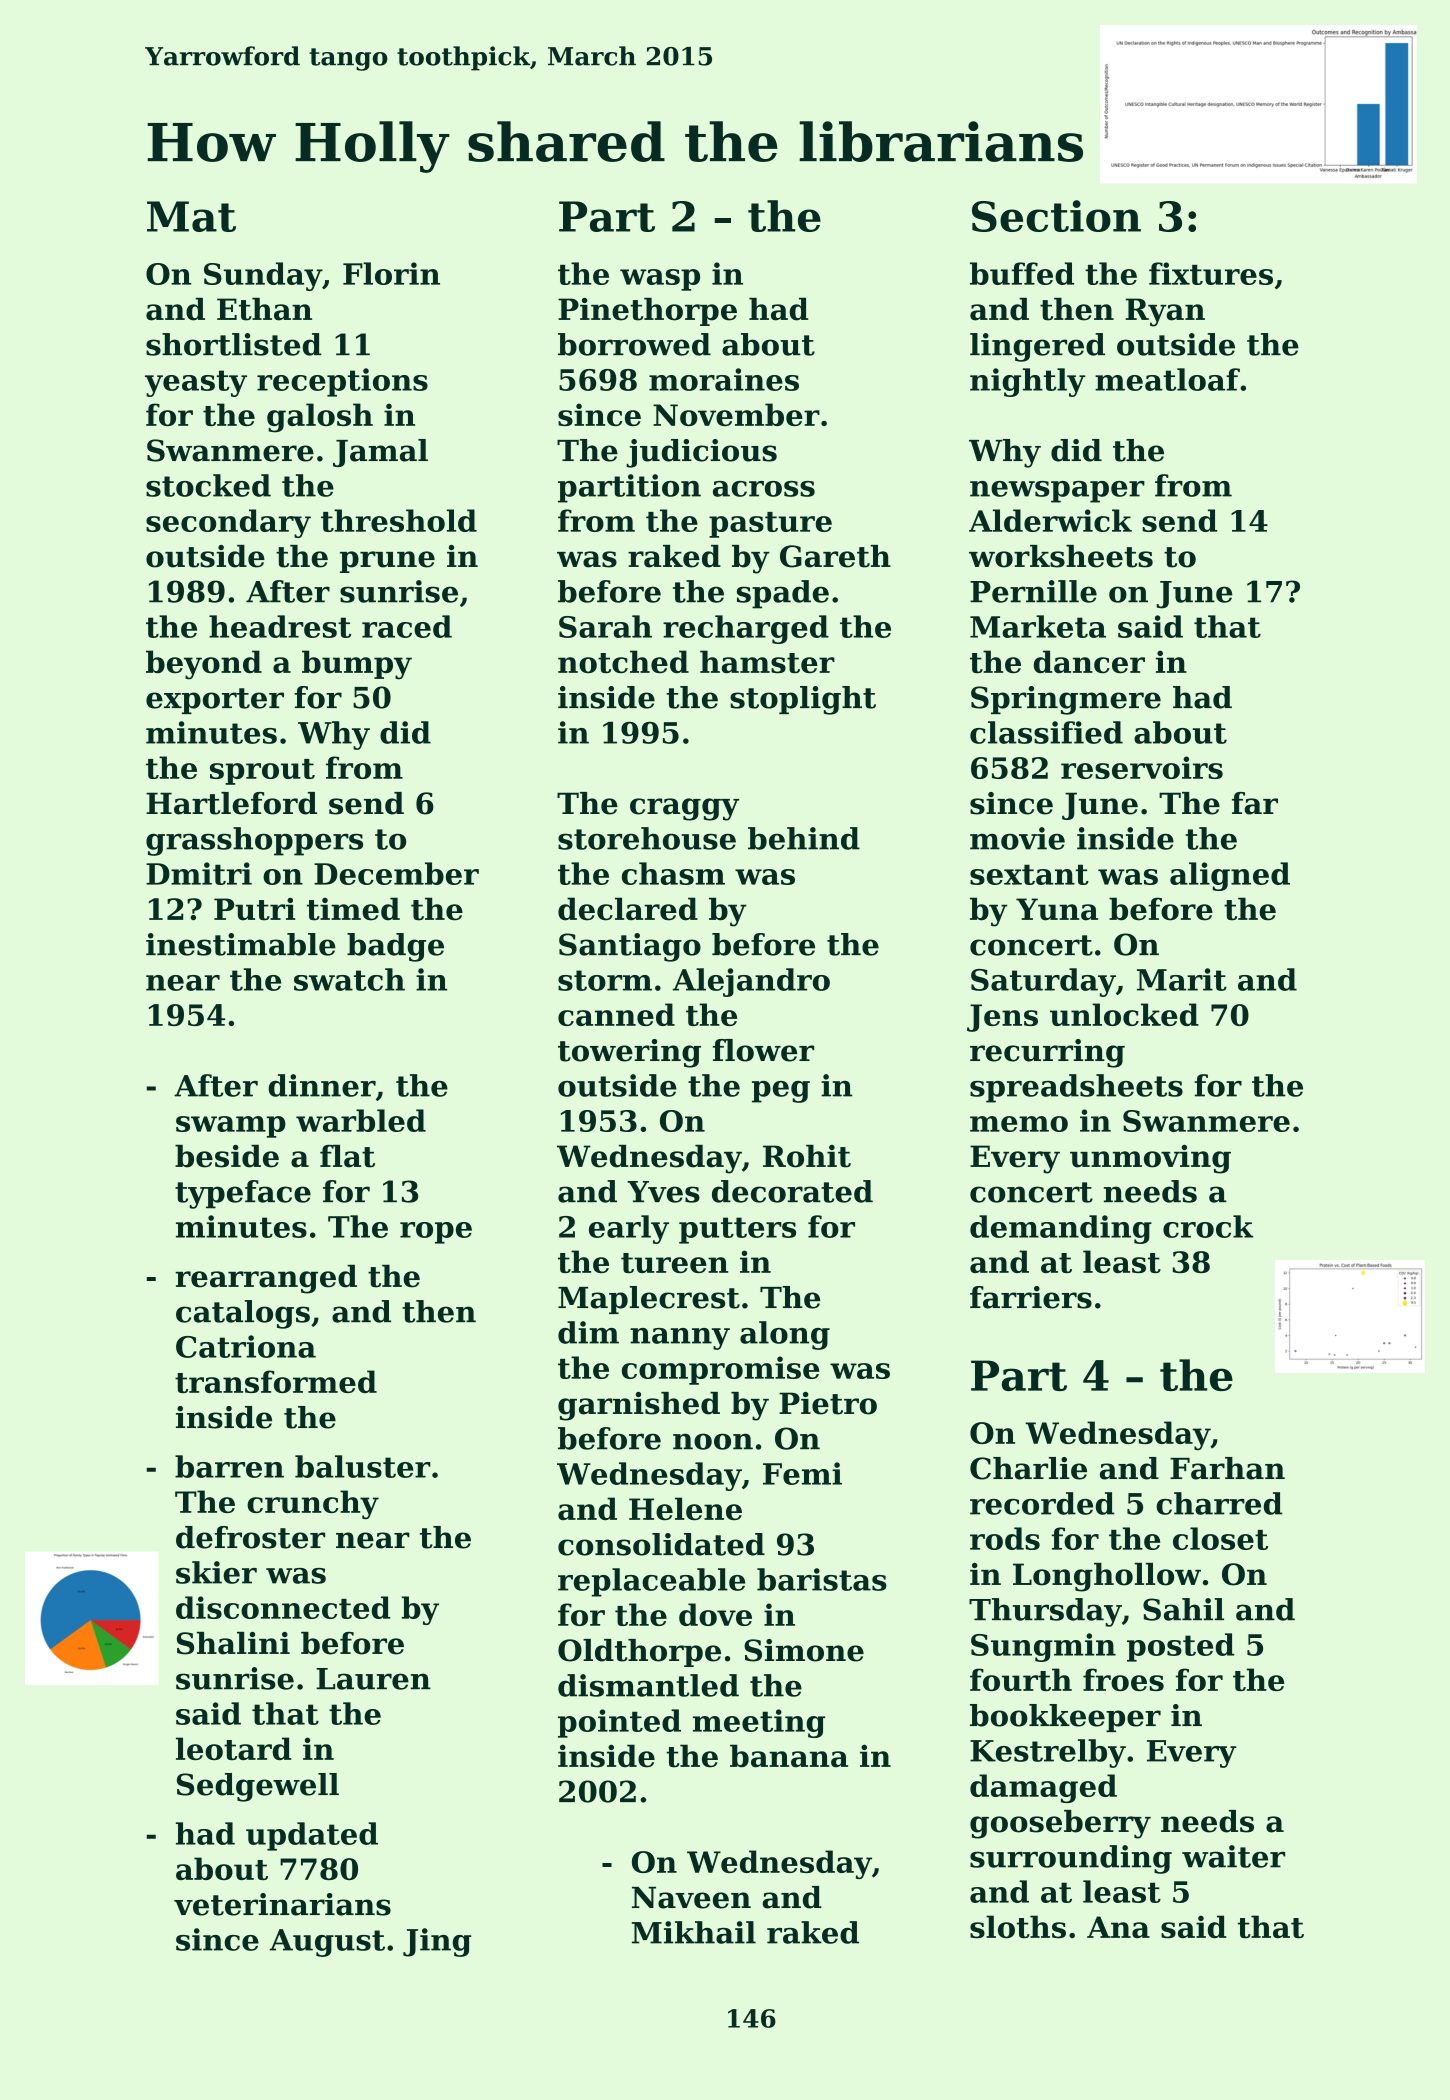  I want to click on reservoirs, so click(1142, 767).
